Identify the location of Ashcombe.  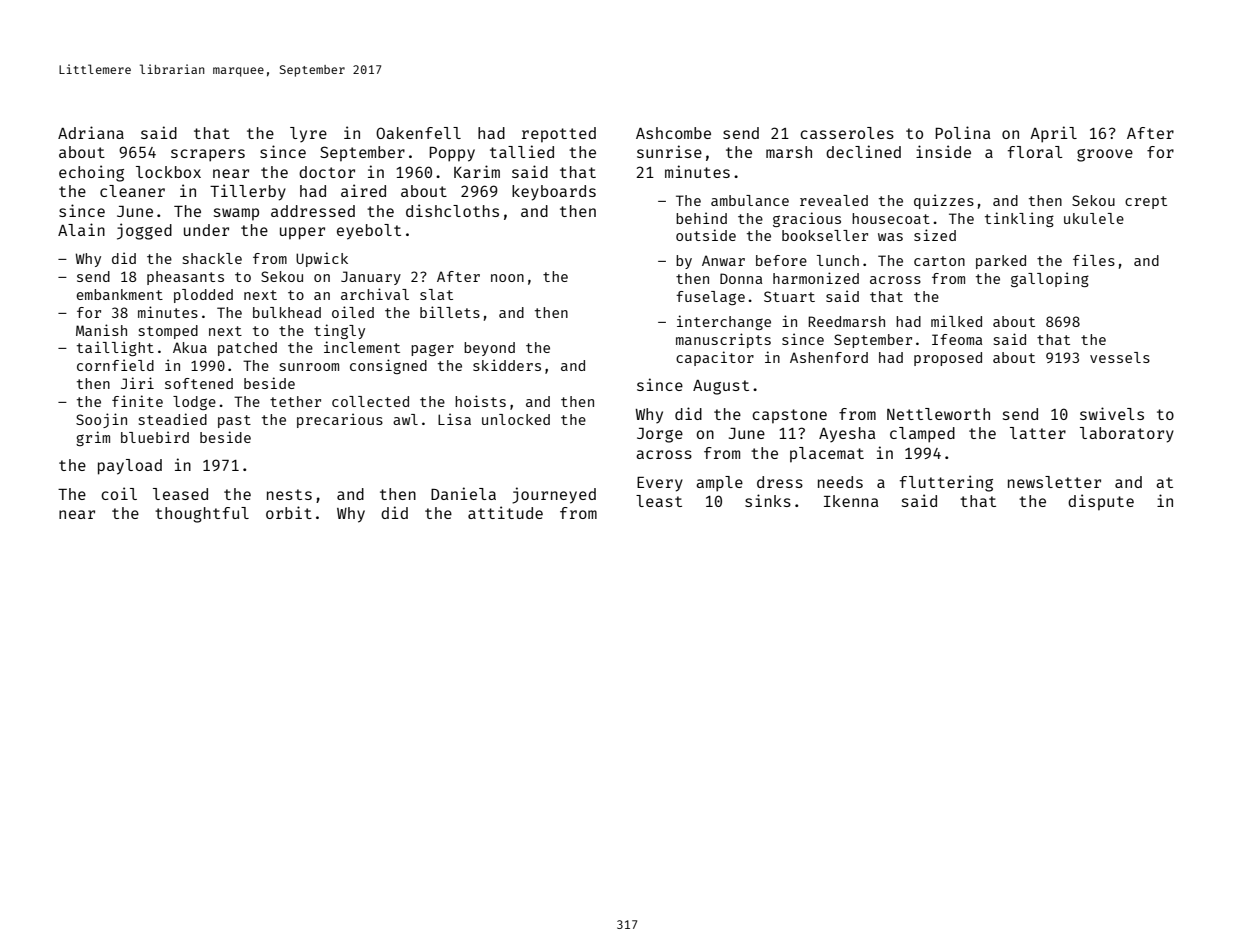
(673, 133).
